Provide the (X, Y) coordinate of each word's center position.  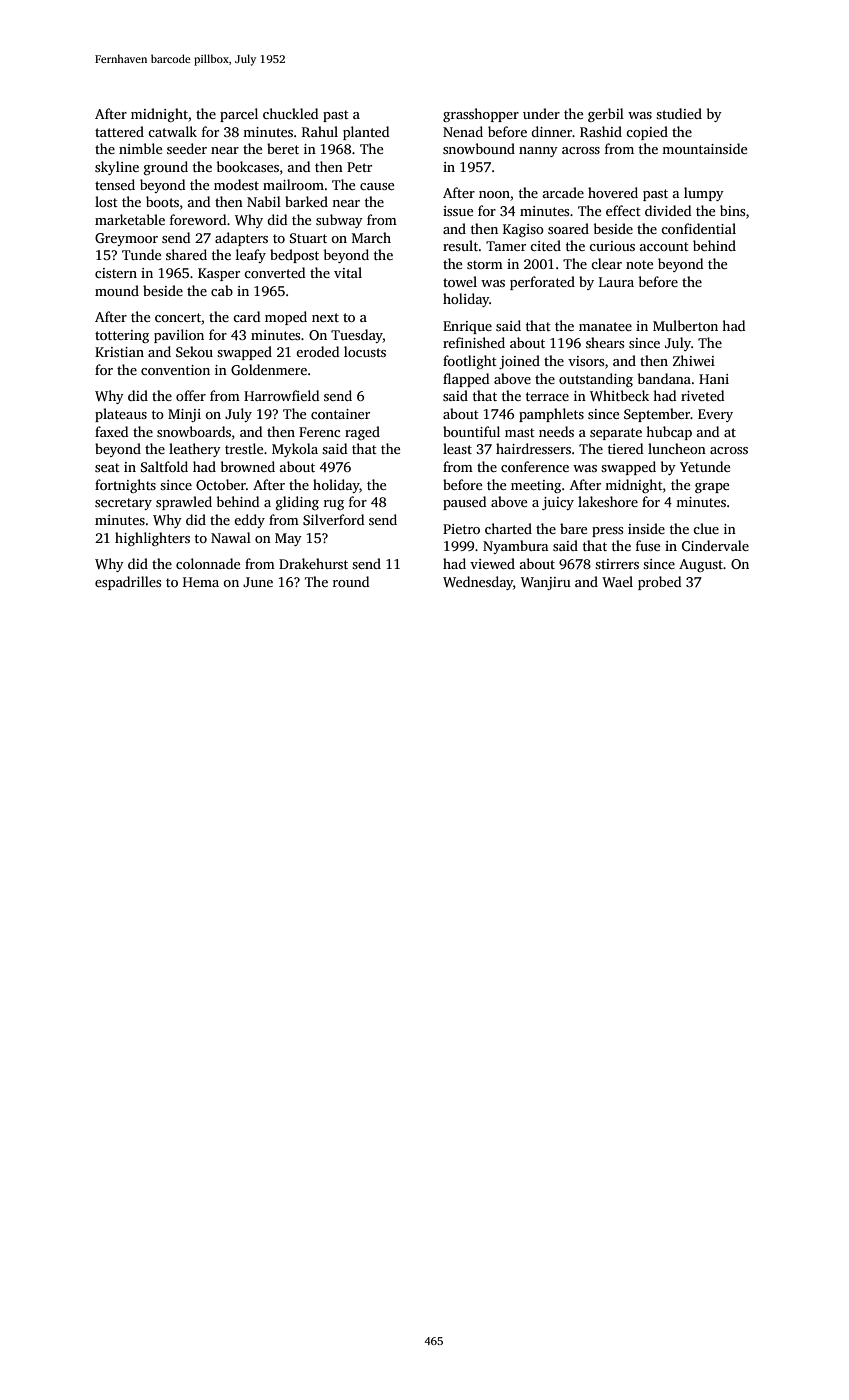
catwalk (172, 131)
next (325, 317)
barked (306, 201)
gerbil (606, 115)
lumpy (704, 194)
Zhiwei (694, 360)
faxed (111, 431)
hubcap (669, 433)
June (258, 582)
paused (464, 503)
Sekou (194, 351)
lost (106, 201)
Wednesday (478, 583)
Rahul (320, 131)
